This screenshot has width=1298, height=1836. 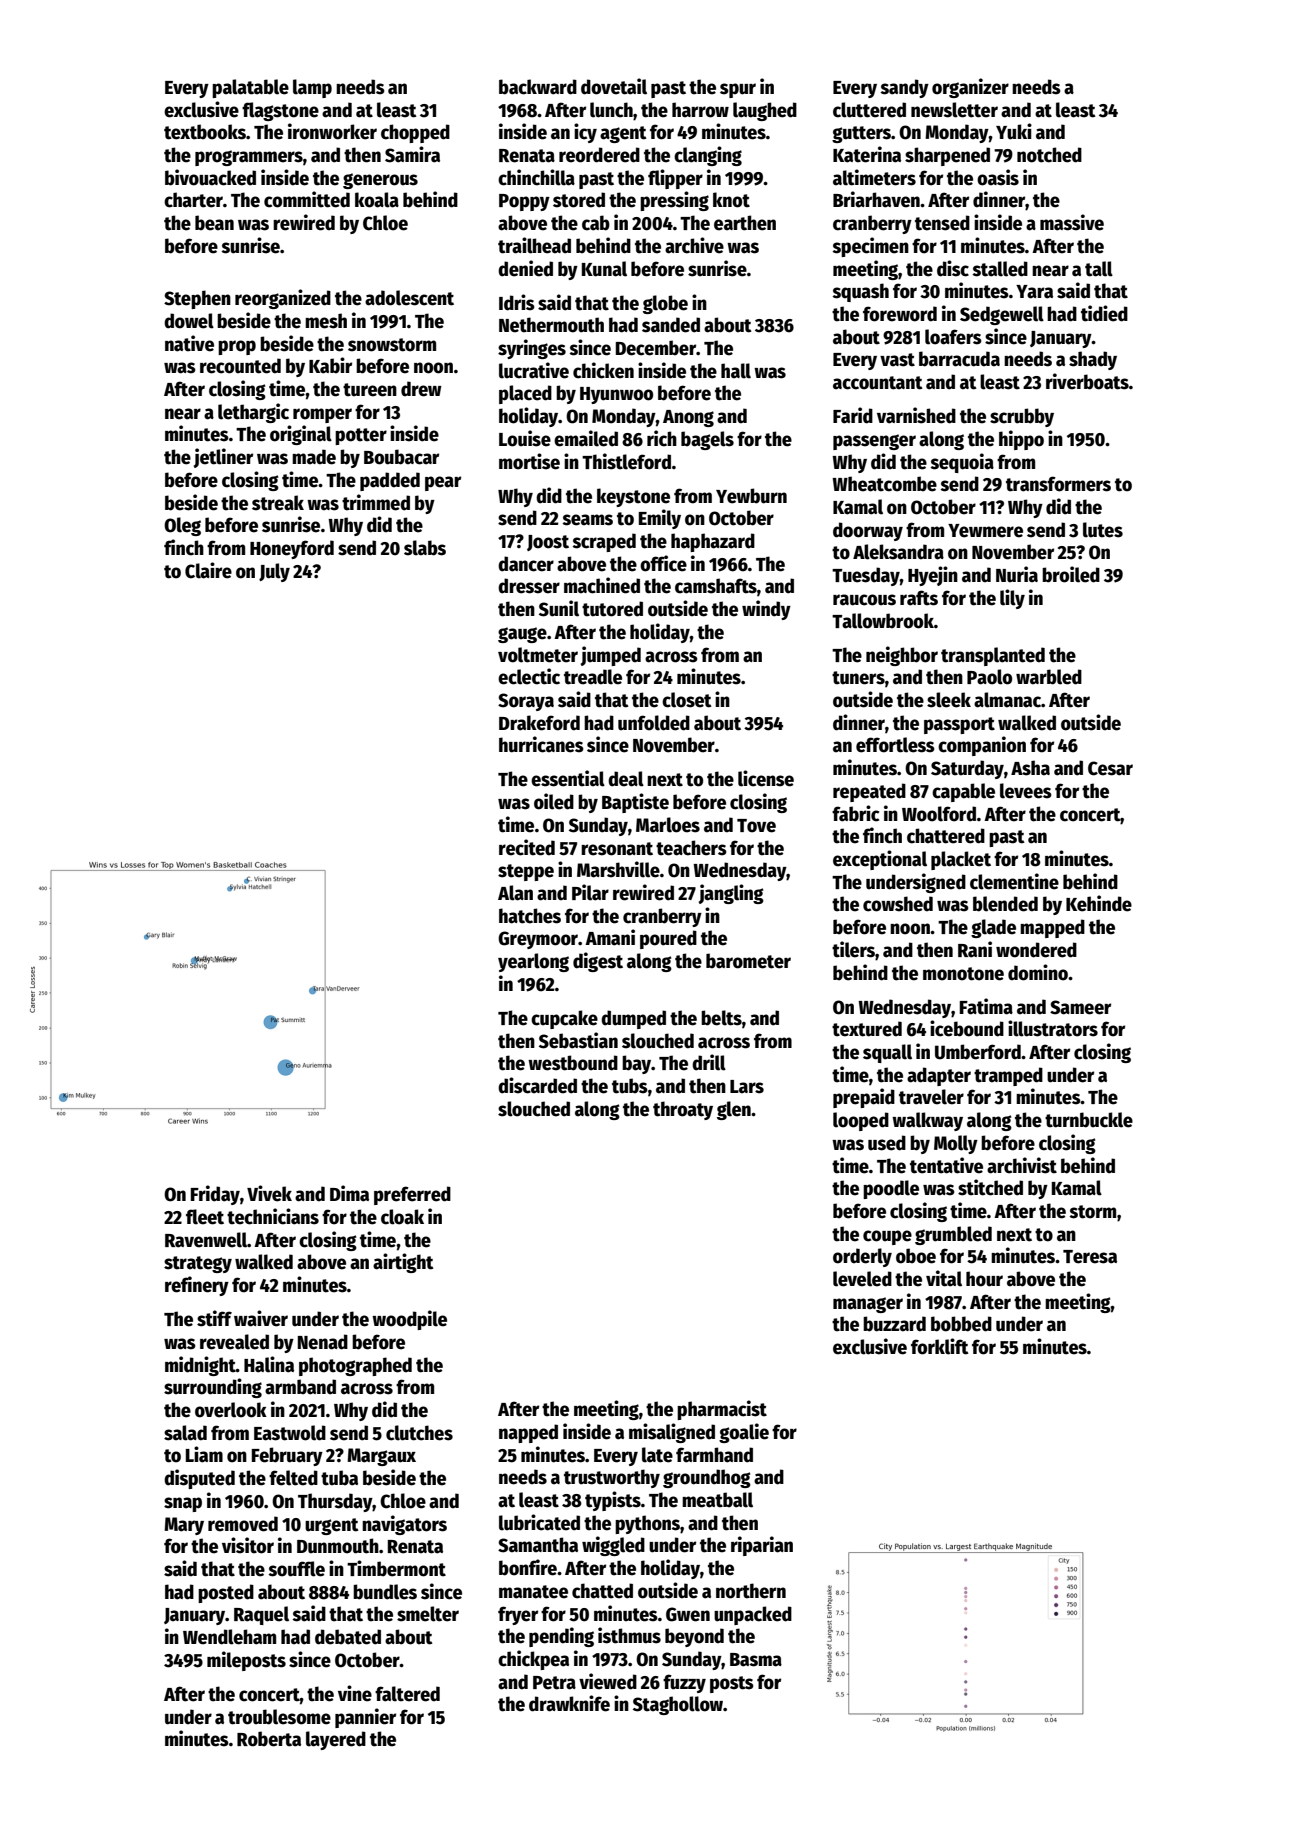 What do you see at coordinates (717, 1500) in the screenshot?
I see `meatball` at bounding box center [717, 1500].
